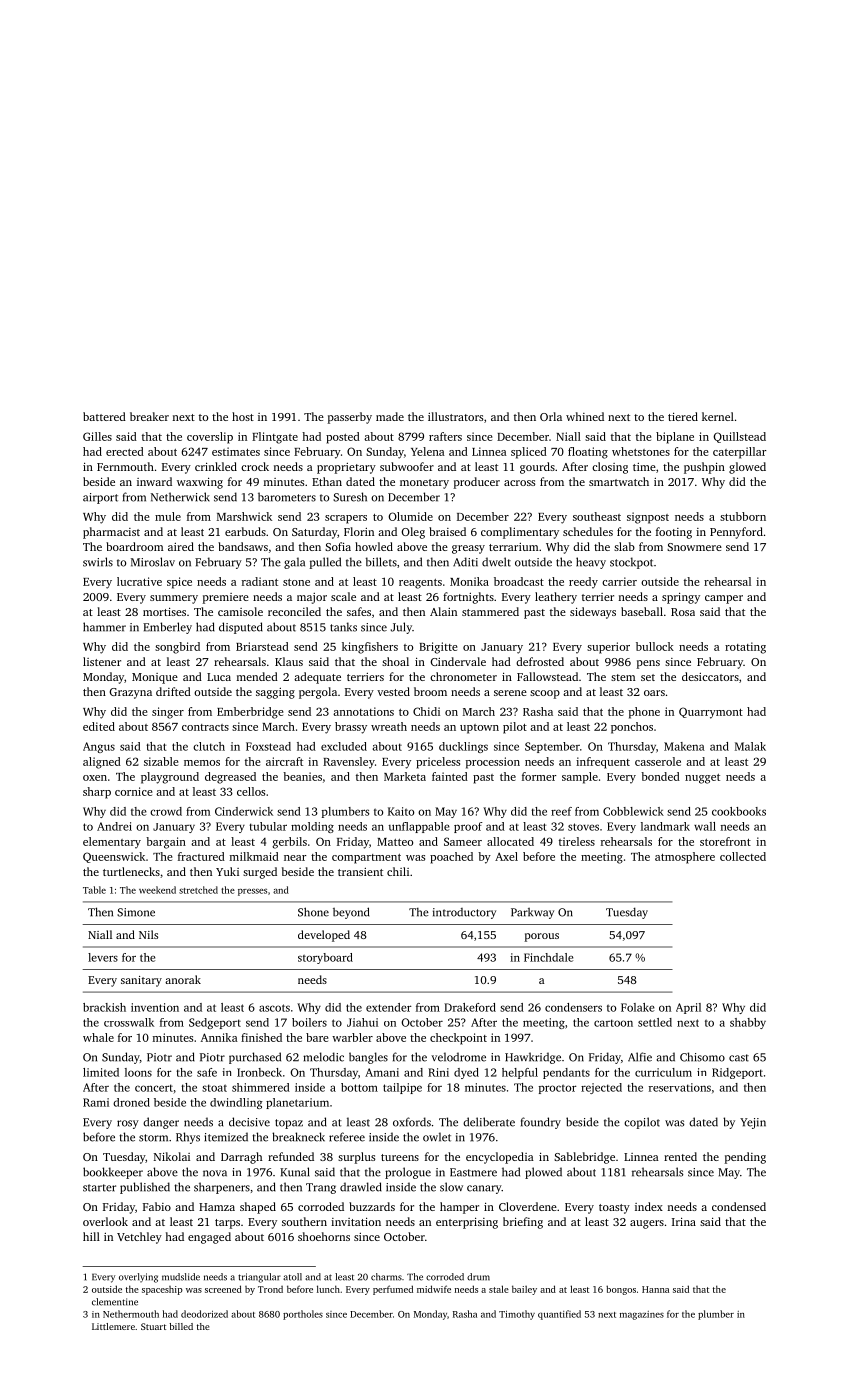 This screenshot has width=849, height=1400. I want to click on Yelena, so click(428, 451).
